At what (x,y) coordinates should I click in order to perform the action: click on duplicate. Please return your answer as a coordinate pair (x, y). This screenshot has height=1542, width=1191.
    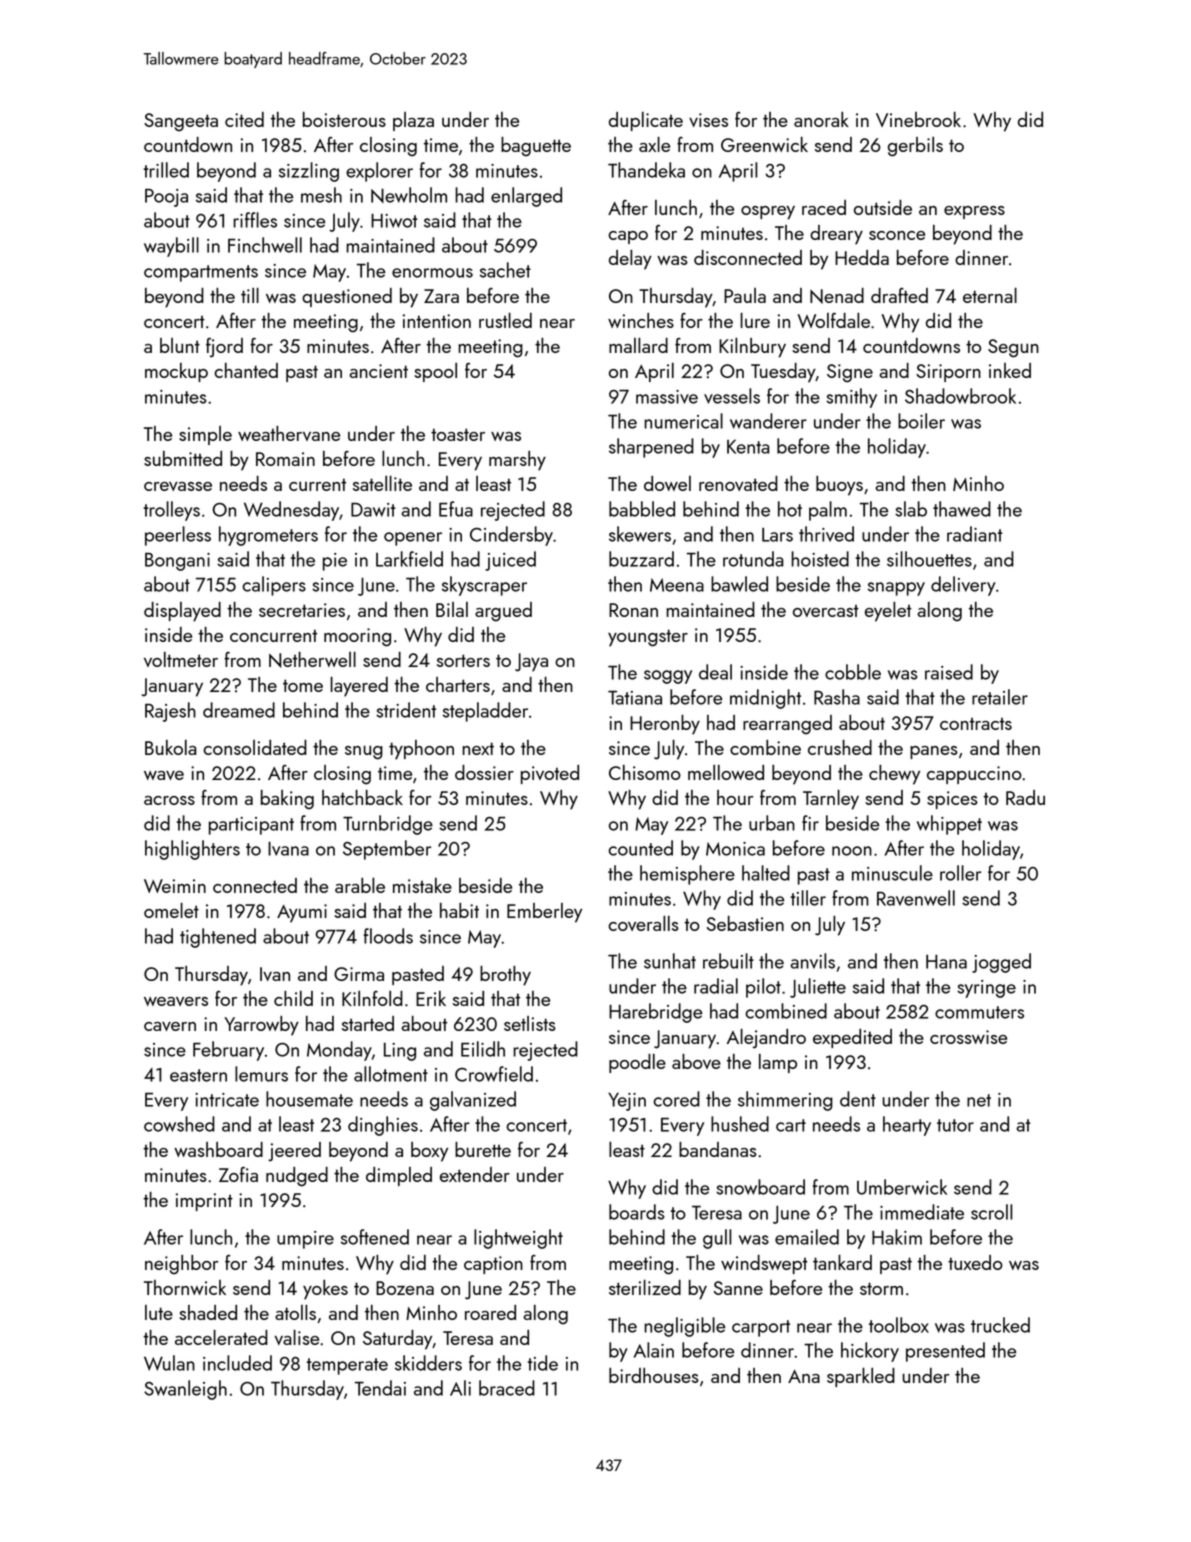
    Looking at the image, I should click on (646, 121).
